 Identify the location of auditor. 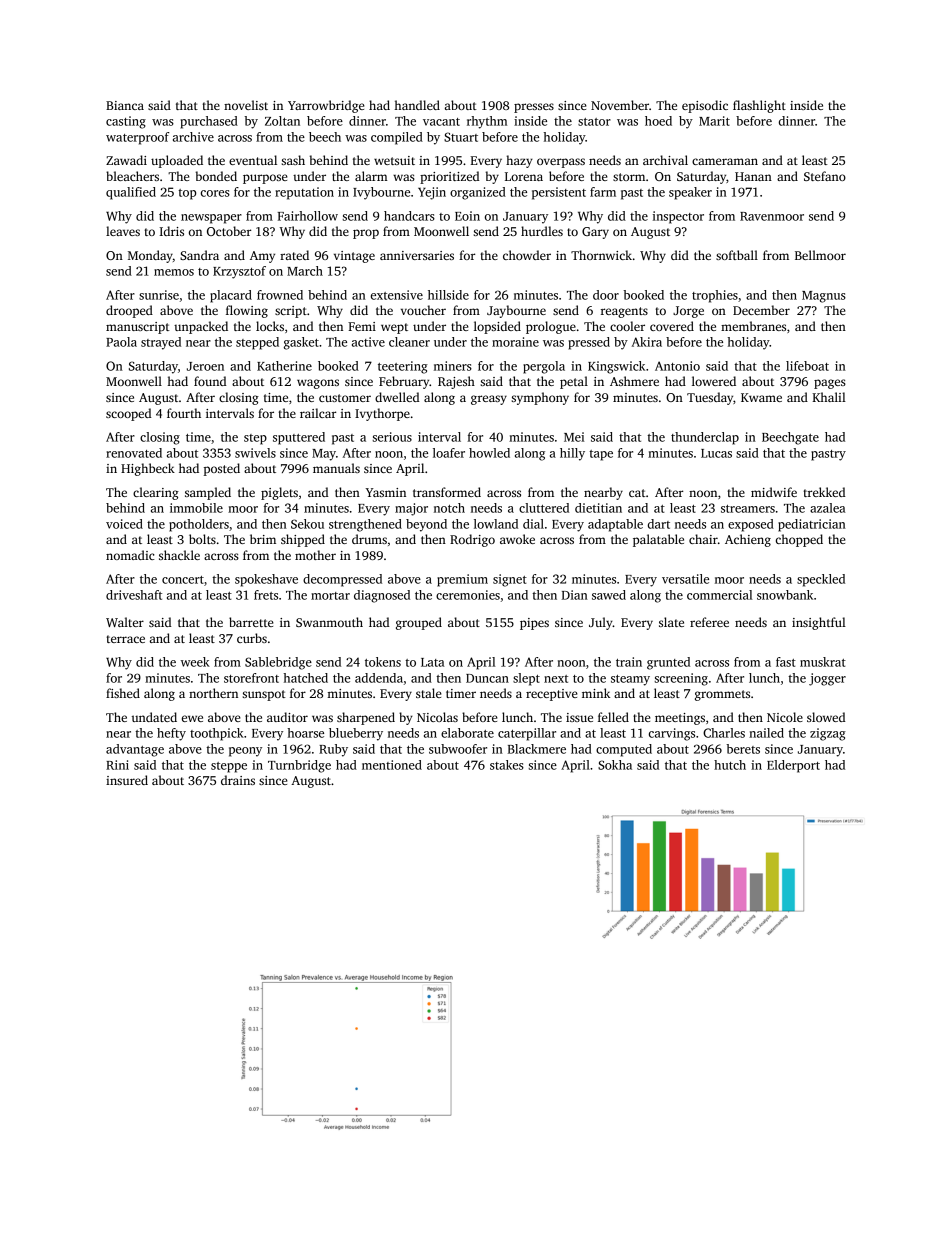
(287, 717).
